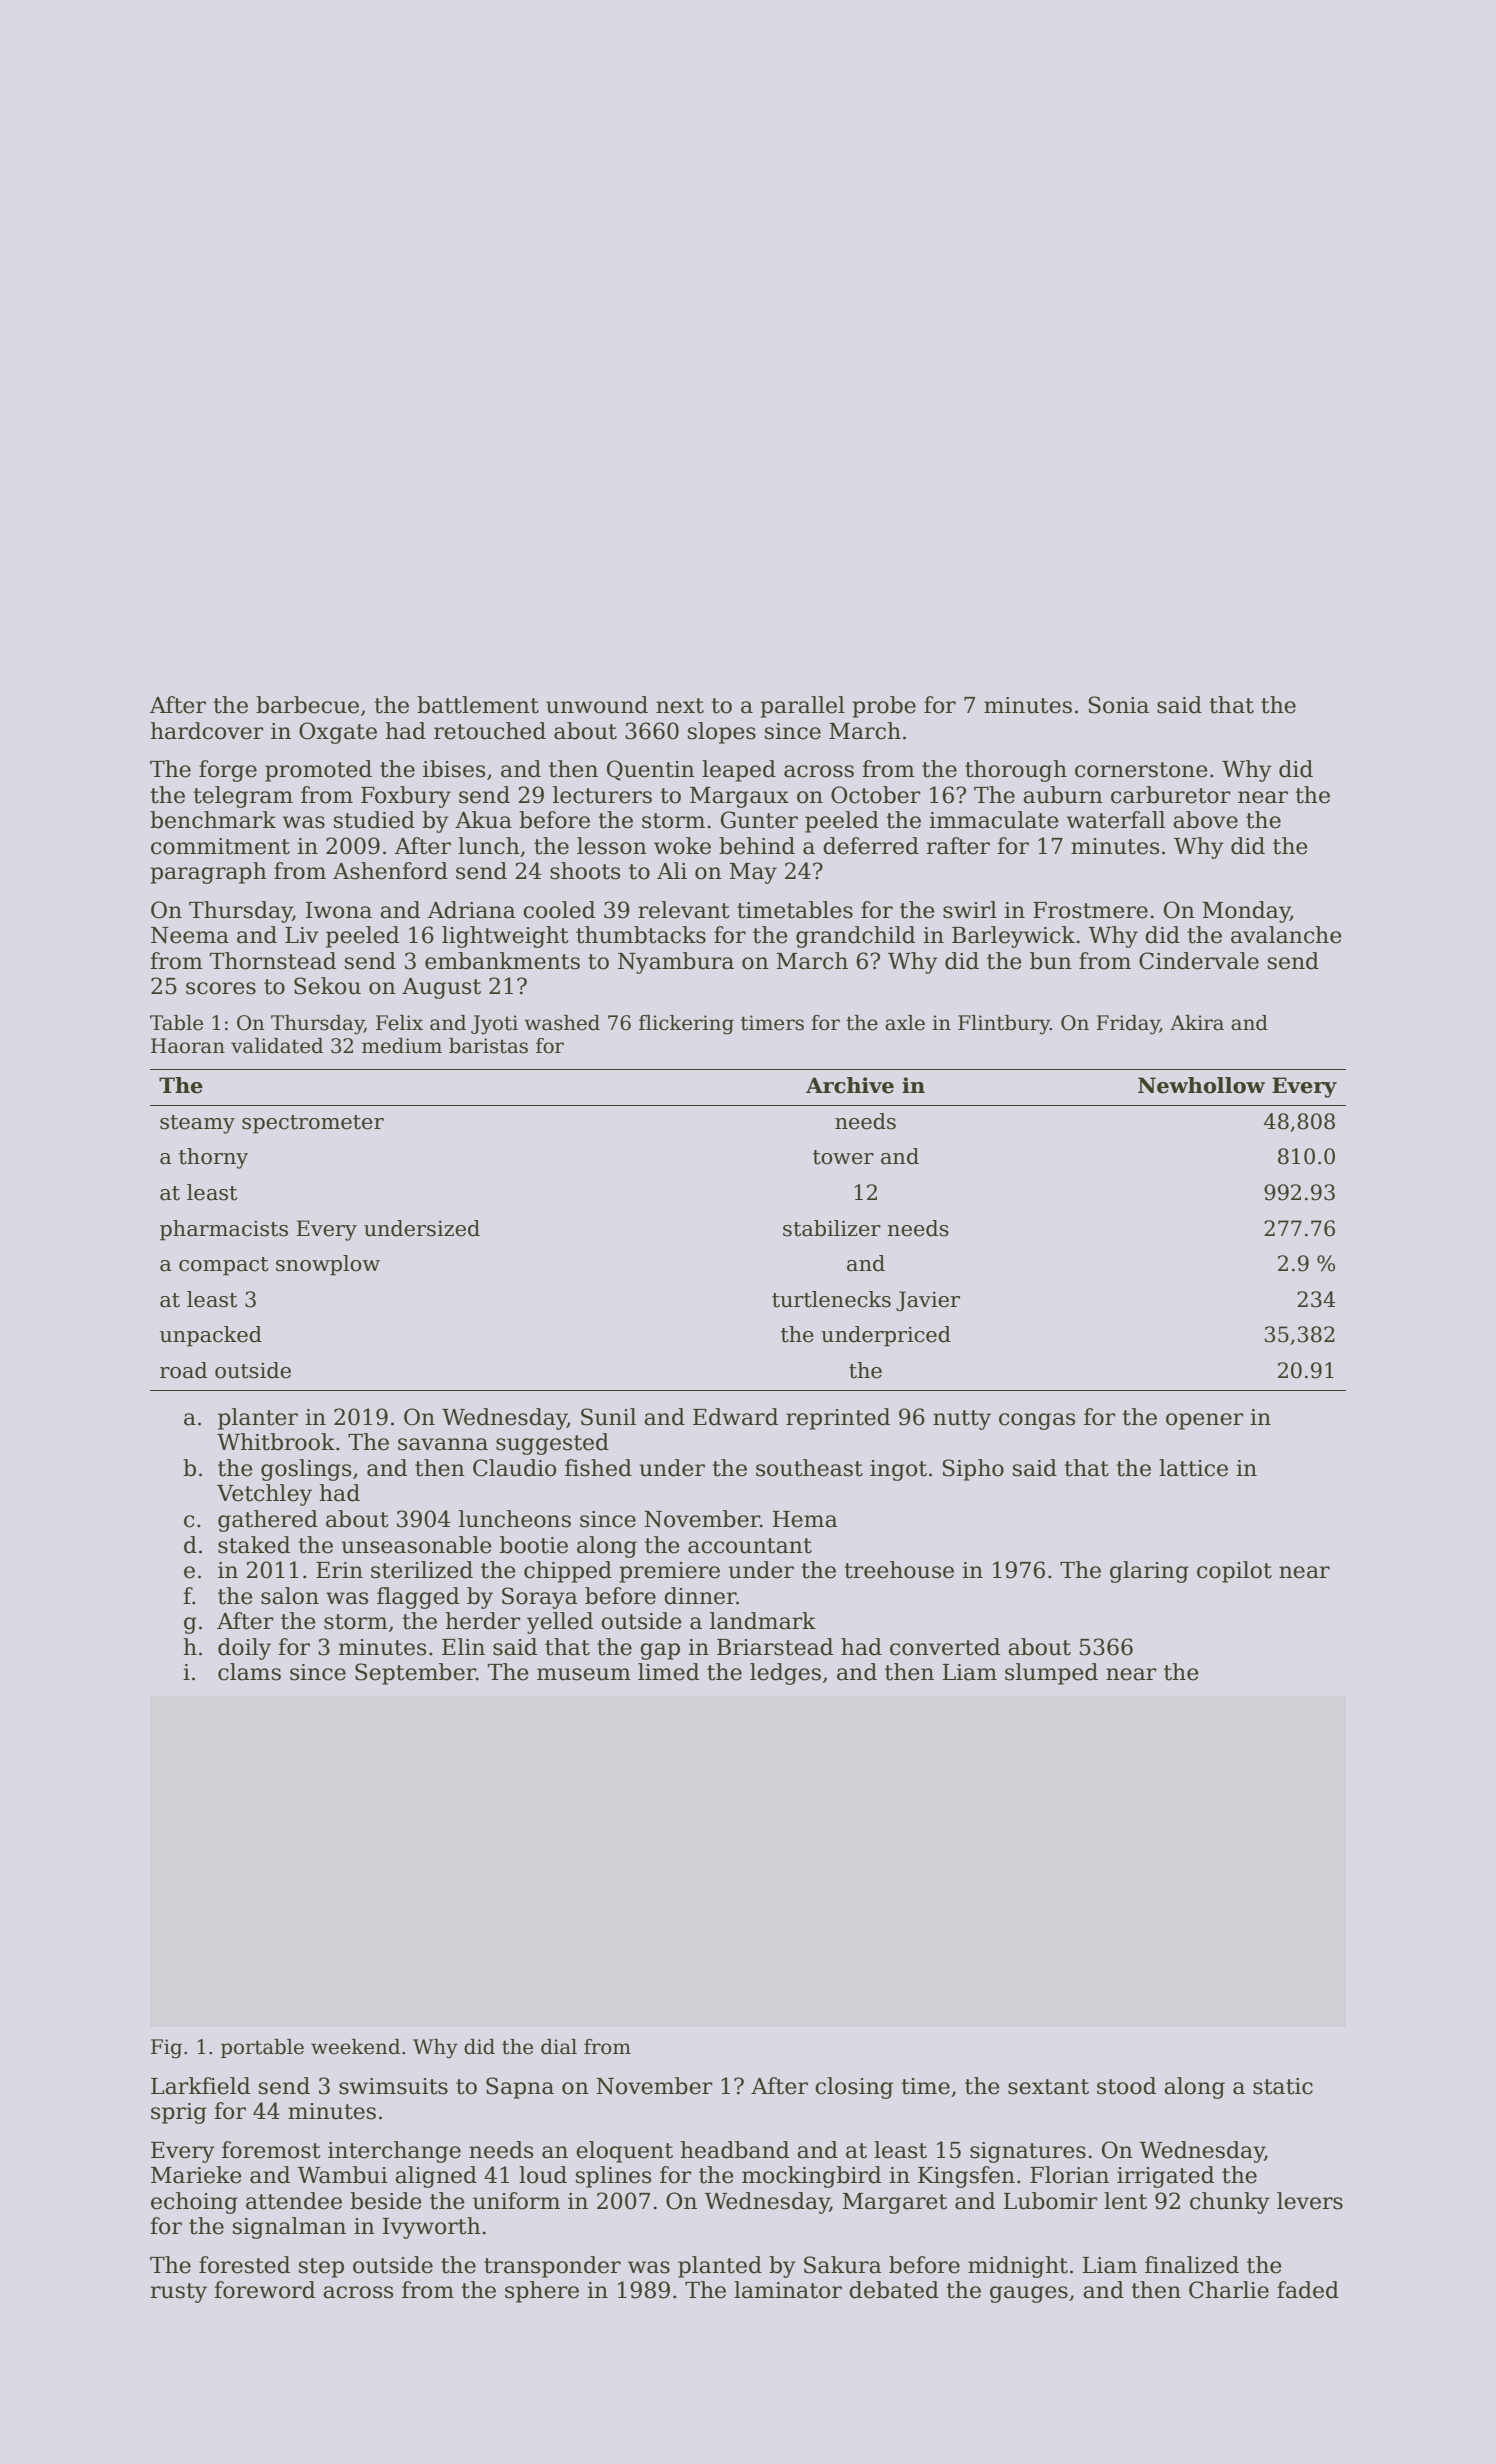  What do you see at coordinates (597, 705) in the page?
I see `unwound` at bounding box center [597, 705].
